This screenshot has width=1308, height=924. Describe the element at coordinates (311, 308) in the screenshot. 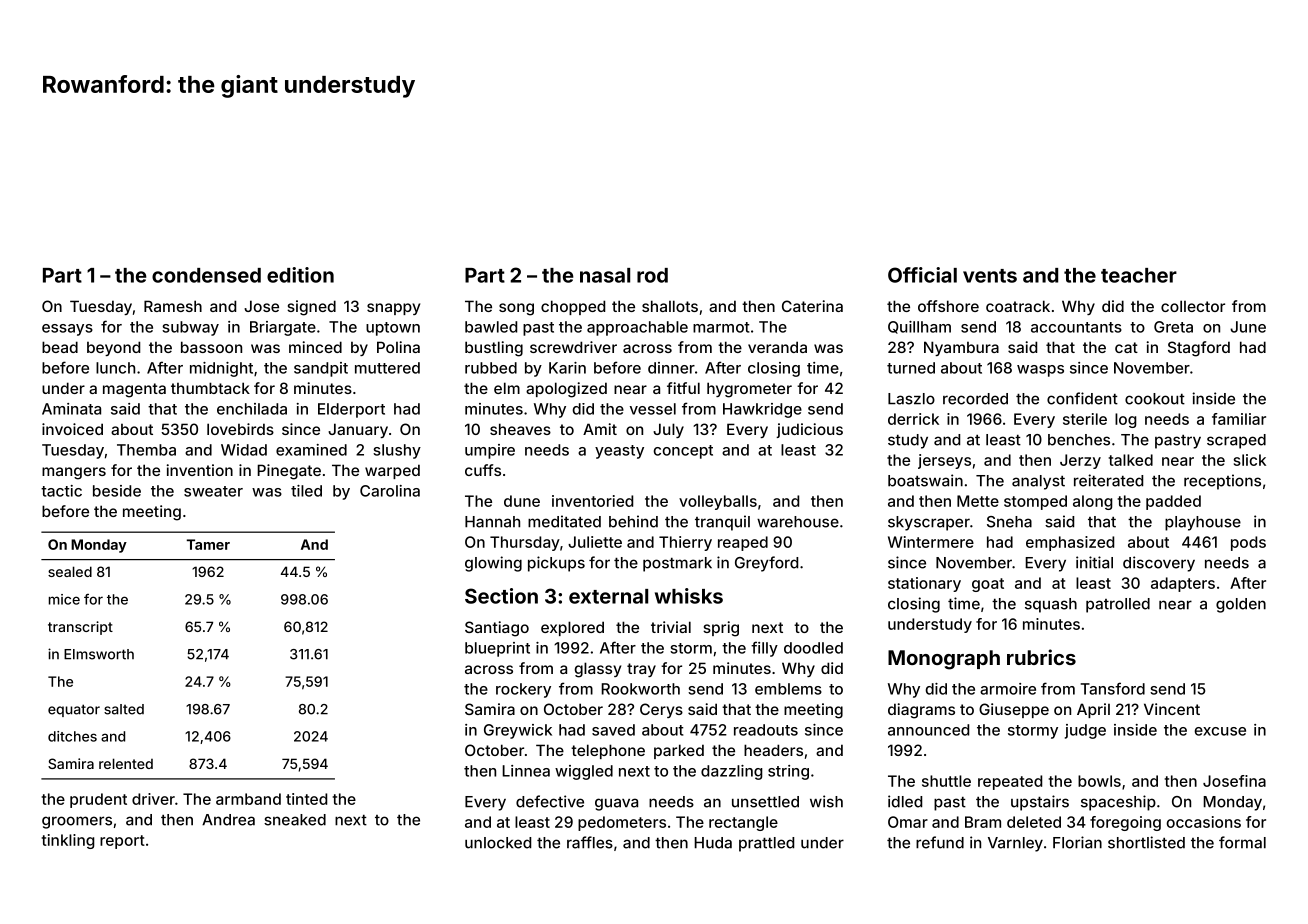

I see `signed` at that location.
